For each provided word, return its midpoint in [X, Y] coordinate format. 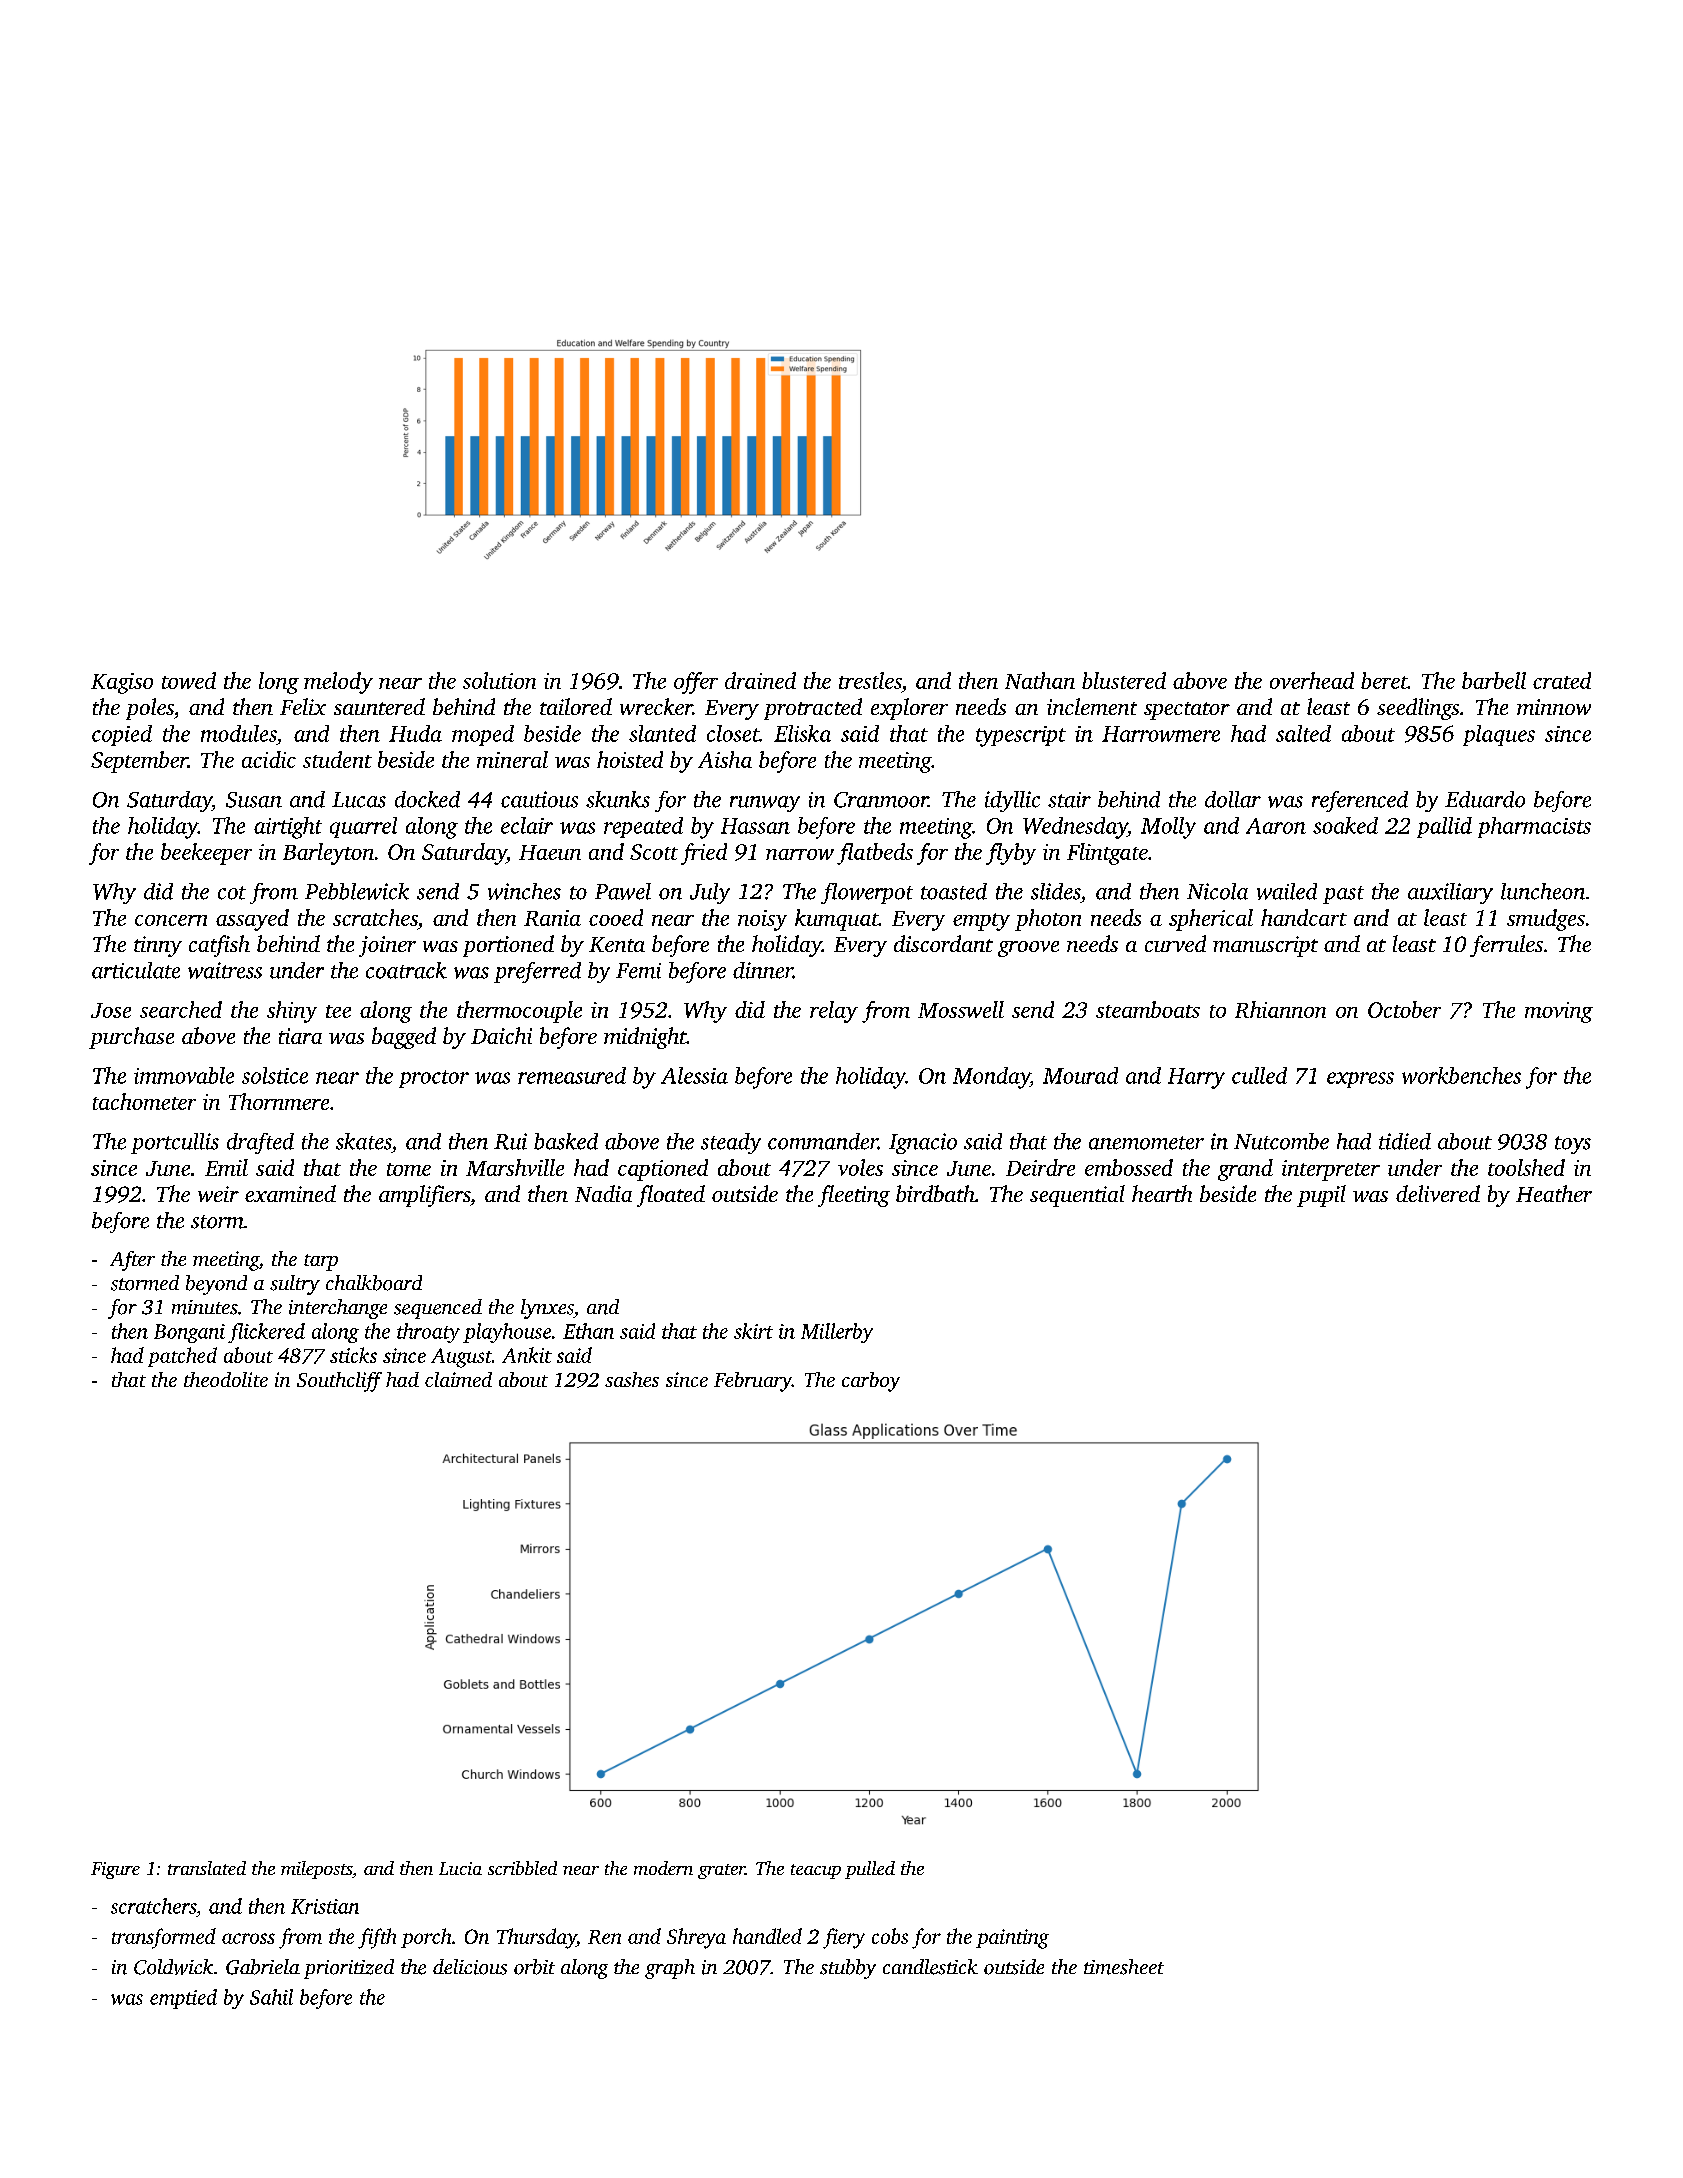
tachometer [144, 1101]
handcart [1304, 917]
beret [1384, 680]
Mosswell [961, 1009]
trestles [870, 680]
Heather [1554, 1193]
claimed [458, 1379]
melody [338, 683]
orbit [534, 1967]
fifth [377, 1938]
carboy [871, 1382]
